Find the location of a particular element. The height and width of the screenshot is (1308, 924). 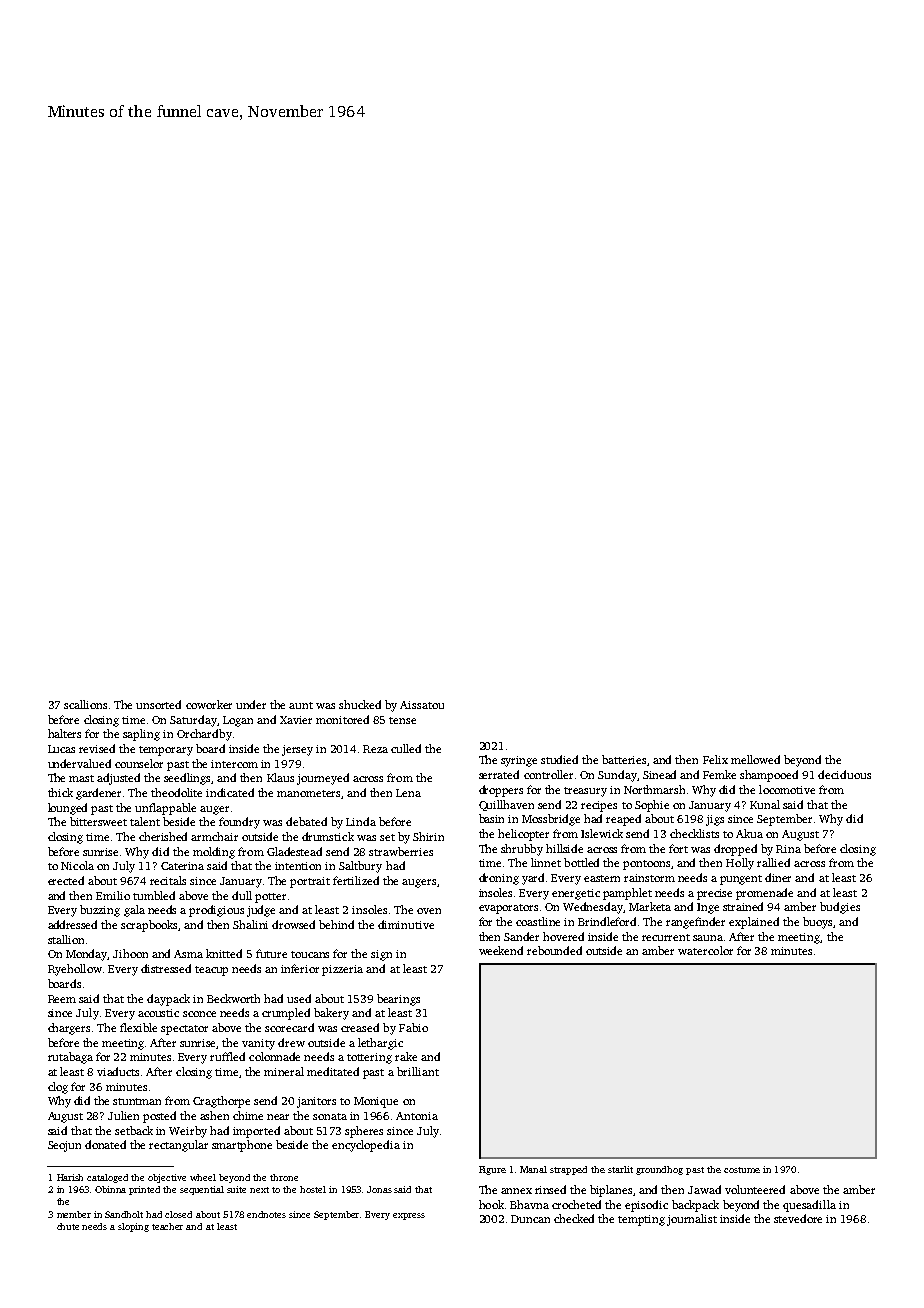

droning is located at coordinates (499, 879).
